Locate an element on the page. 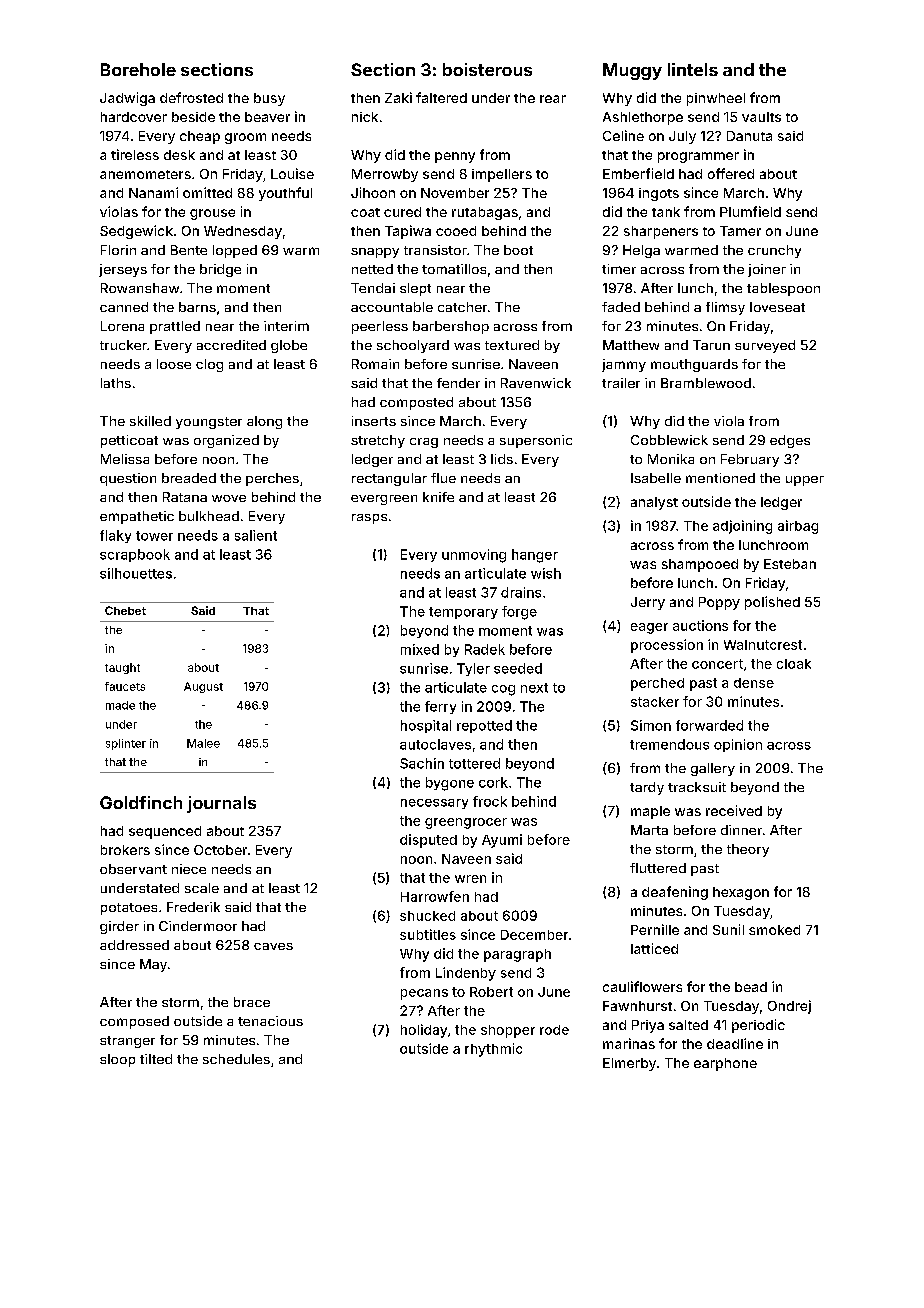  dense is located at coordinates (754, 683).
